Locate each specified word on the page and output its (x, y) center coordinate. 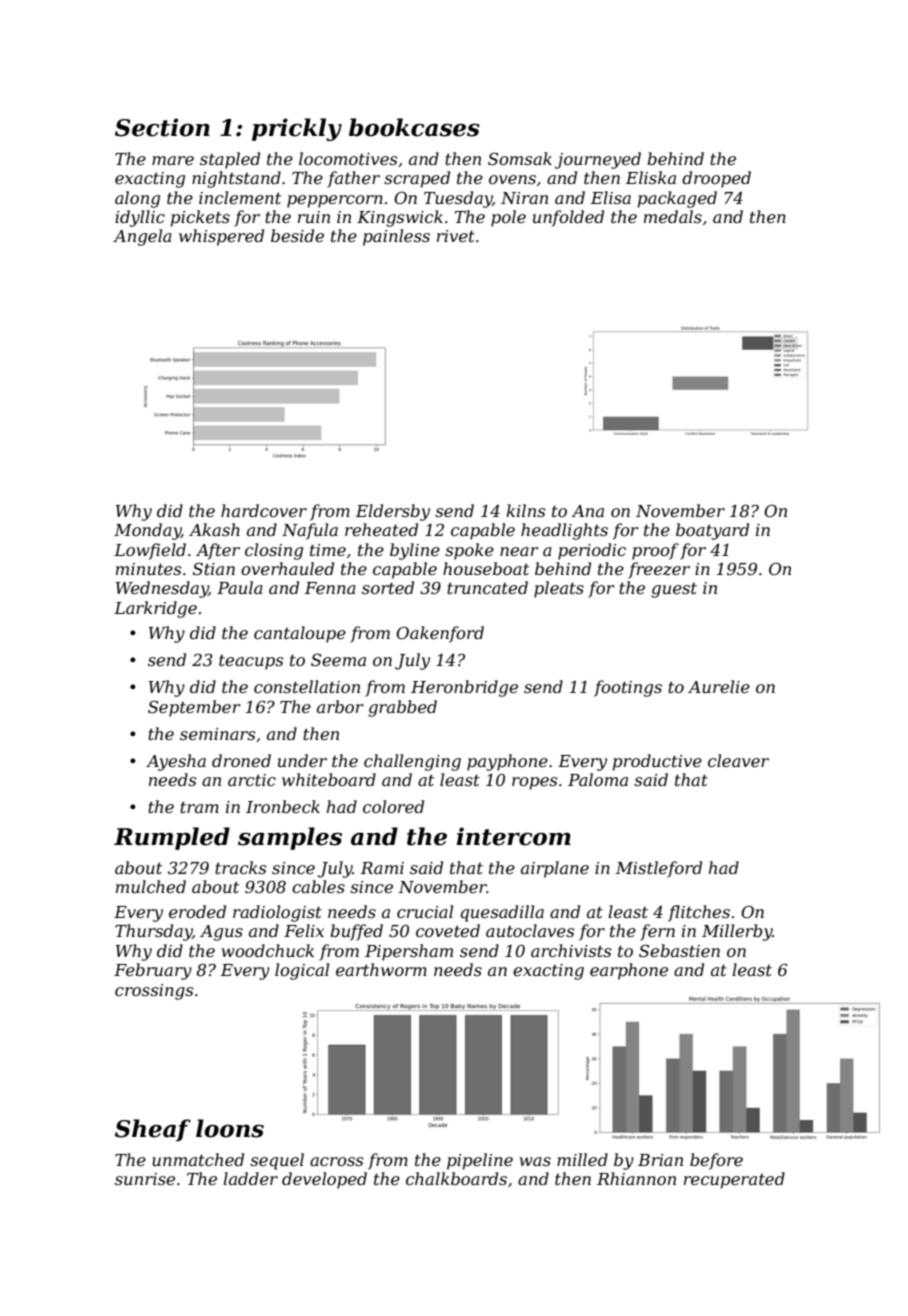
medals (673, 216)
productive (657, 762)
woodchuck (268, 950)
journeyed (598, 160)
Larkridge (155, 609)
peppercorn (335, 201)
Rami (382, 868)
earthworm (381, 969)
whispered (221, 237)
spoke (469, 551)
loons (230, 1128)
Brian (660, 1160)
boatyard (712, 531)
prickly (297, 129)
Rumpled (172, 838)
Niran (524, 198)
